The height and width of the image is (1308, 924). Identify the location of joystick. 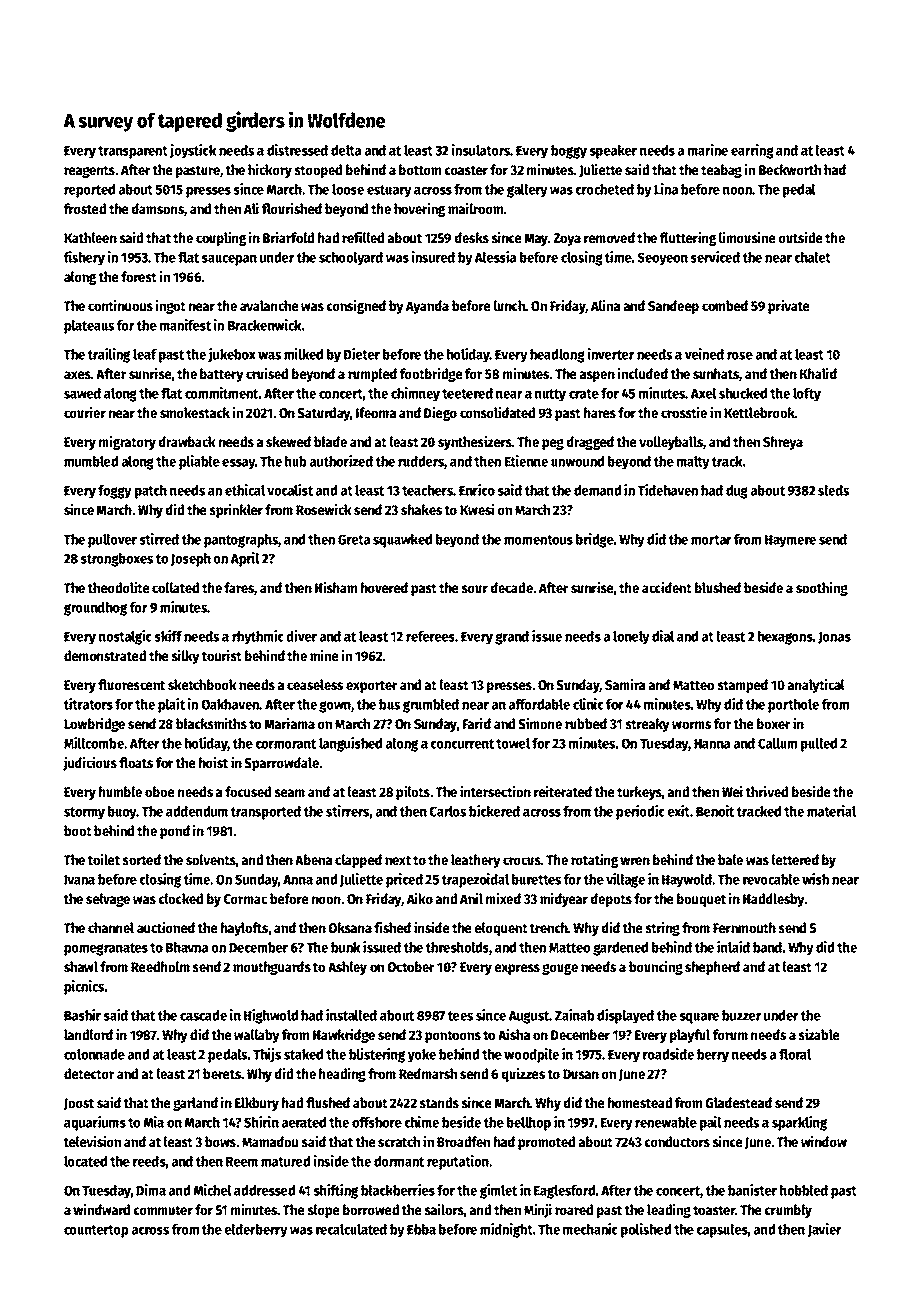
(193, 151).
